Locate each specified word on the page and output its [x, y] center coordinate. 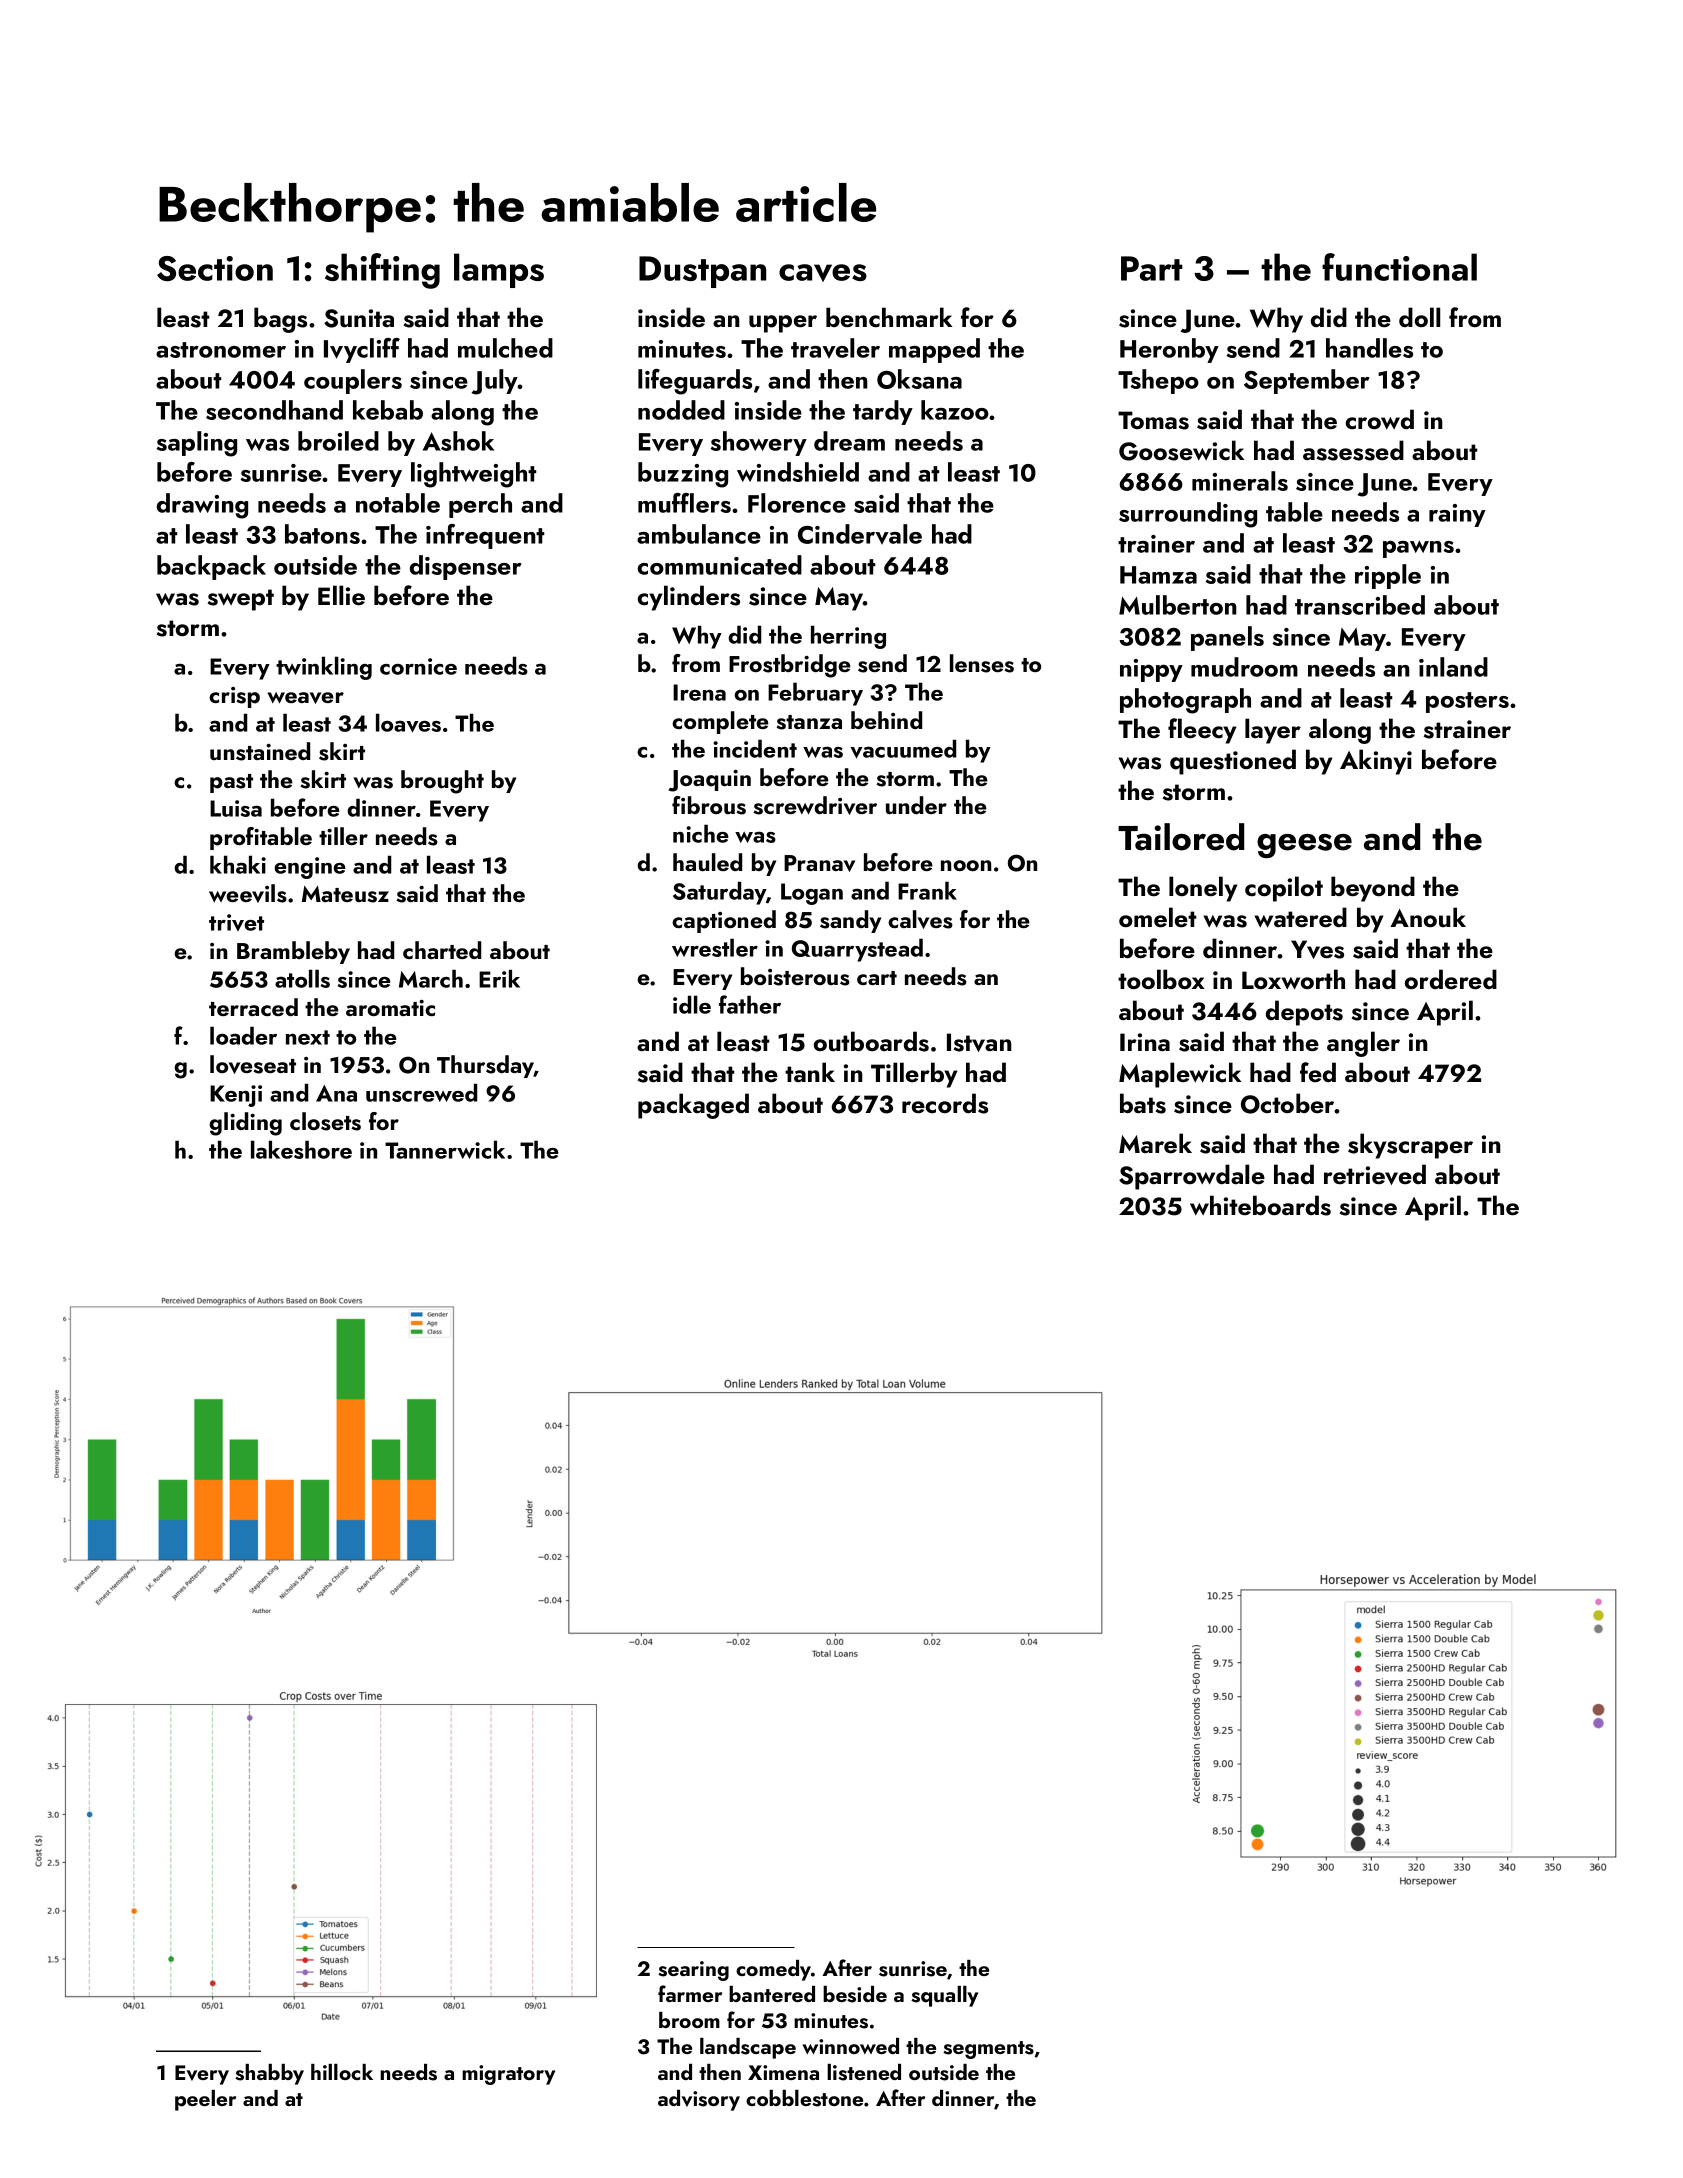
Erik [499, 978]
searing [693, 1971]
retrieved [1375, 1174]
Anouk [1428, 917]
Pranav [819, 863]
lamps [499, 270]
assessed [1353, 450]
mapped [934, 350]
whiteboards [1260, 1205]
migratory [508, 2075]
